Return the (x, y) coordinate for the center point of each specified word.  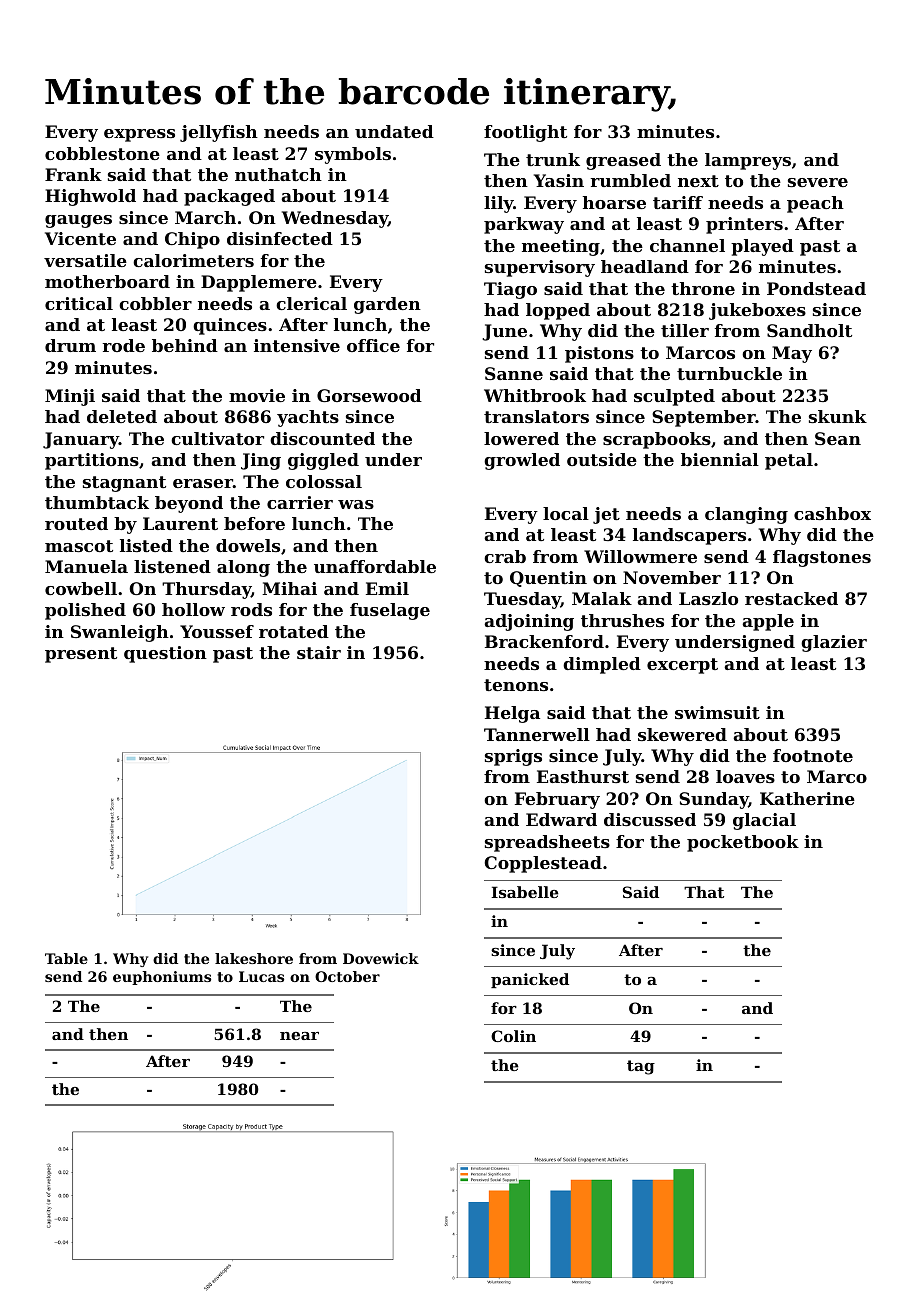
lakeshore (254, 958)
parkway (524, 225)
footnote (813, 755)
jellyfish (219, 133)
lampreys (748, 161)
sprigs (513, 757)
